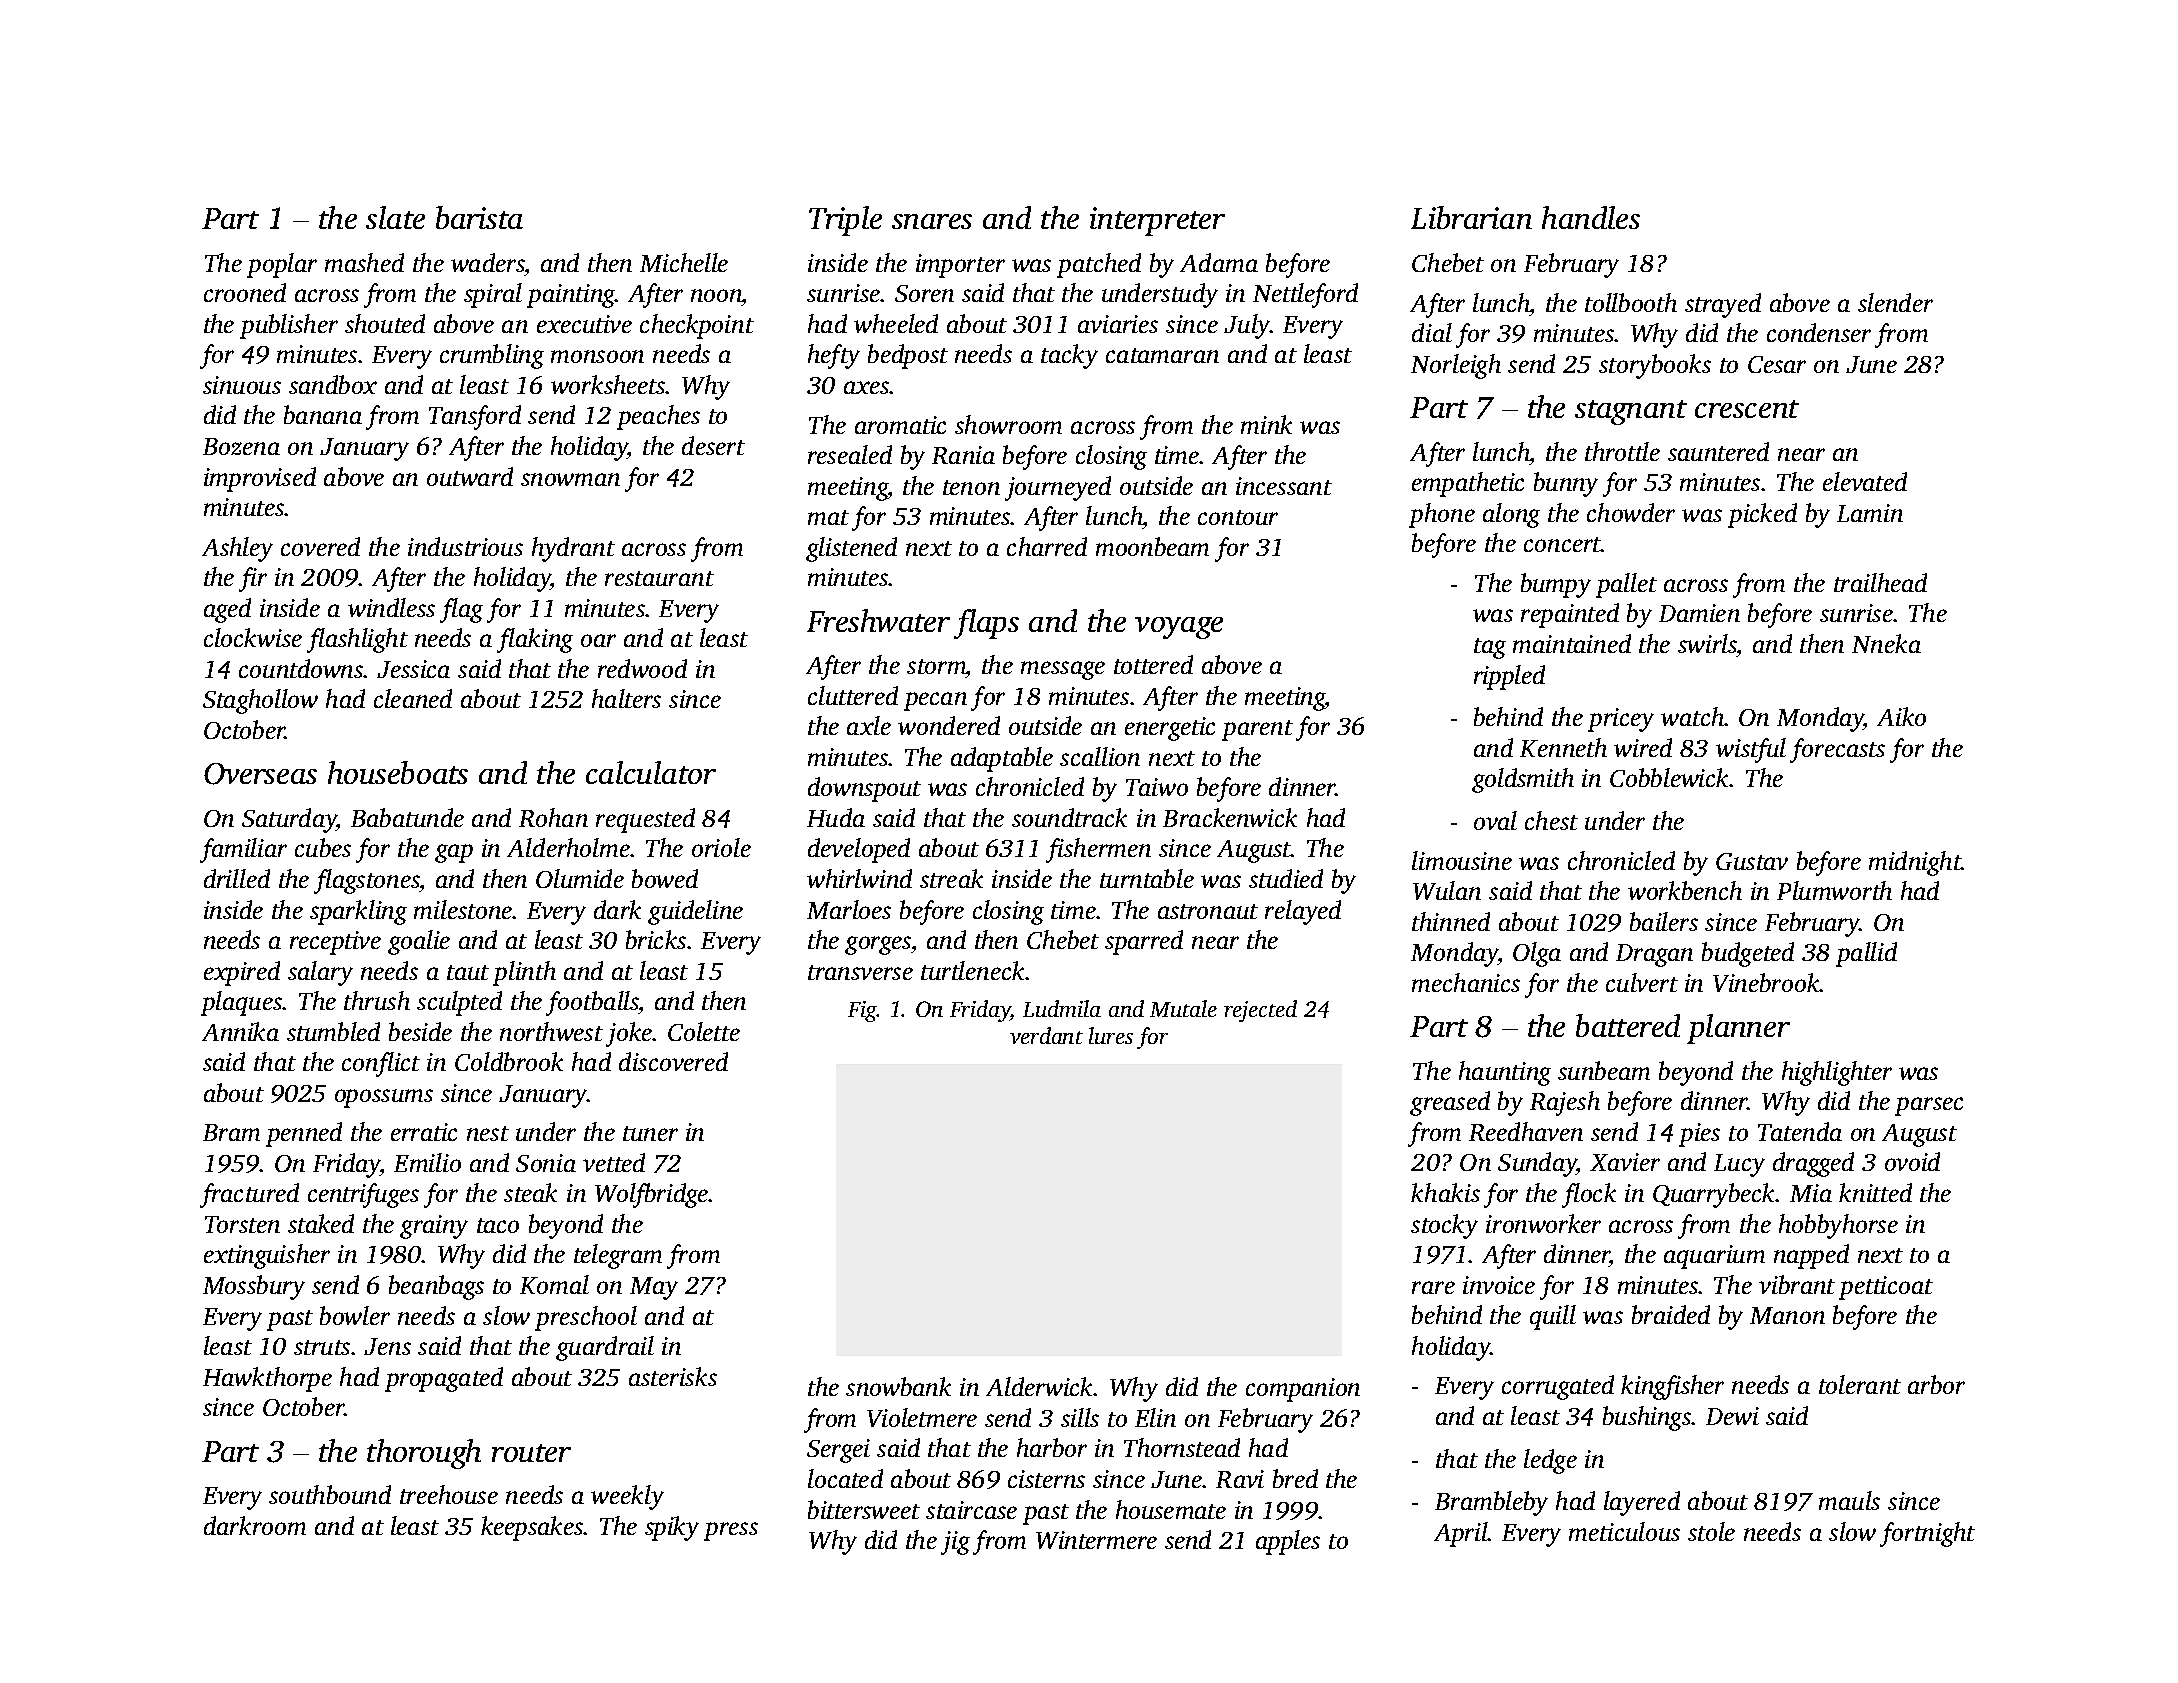 This page has height=1683, width=2178. Describe the element at coordinates (1591, 217) in the page. I see `handles` at that location.
